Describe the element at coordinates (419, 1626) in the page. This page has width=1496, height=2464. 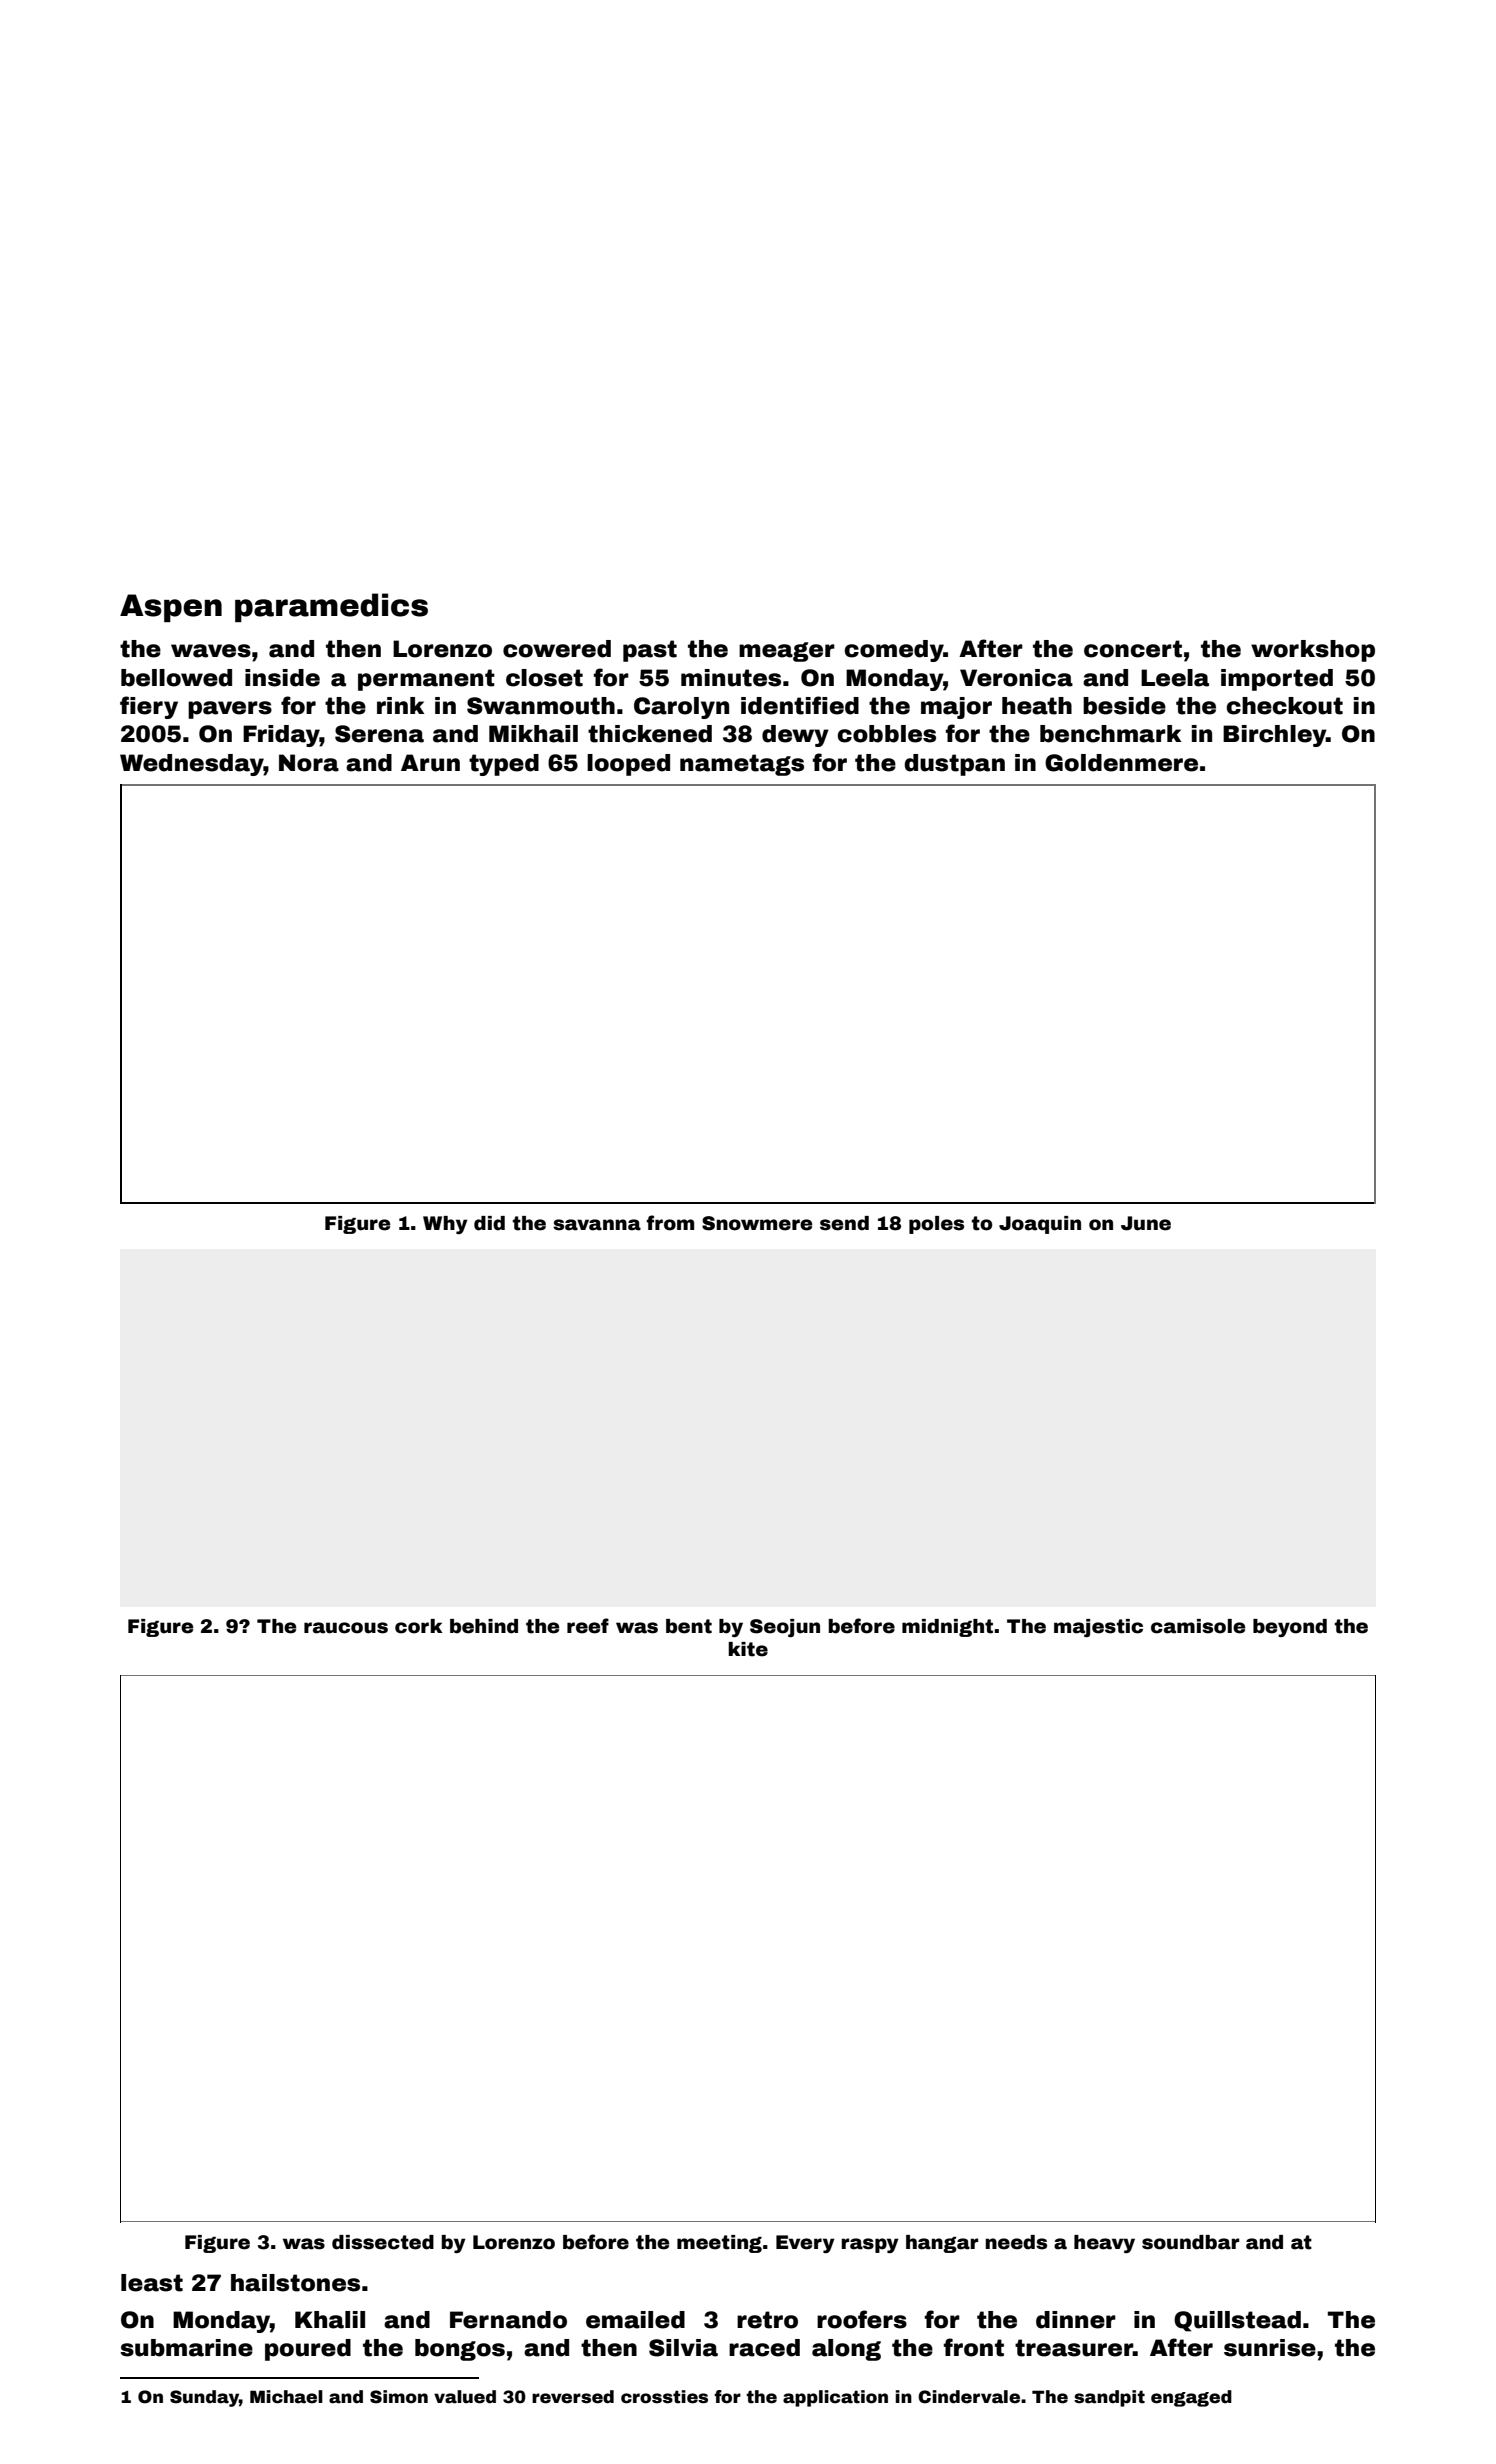
I see `cork` at that location.
